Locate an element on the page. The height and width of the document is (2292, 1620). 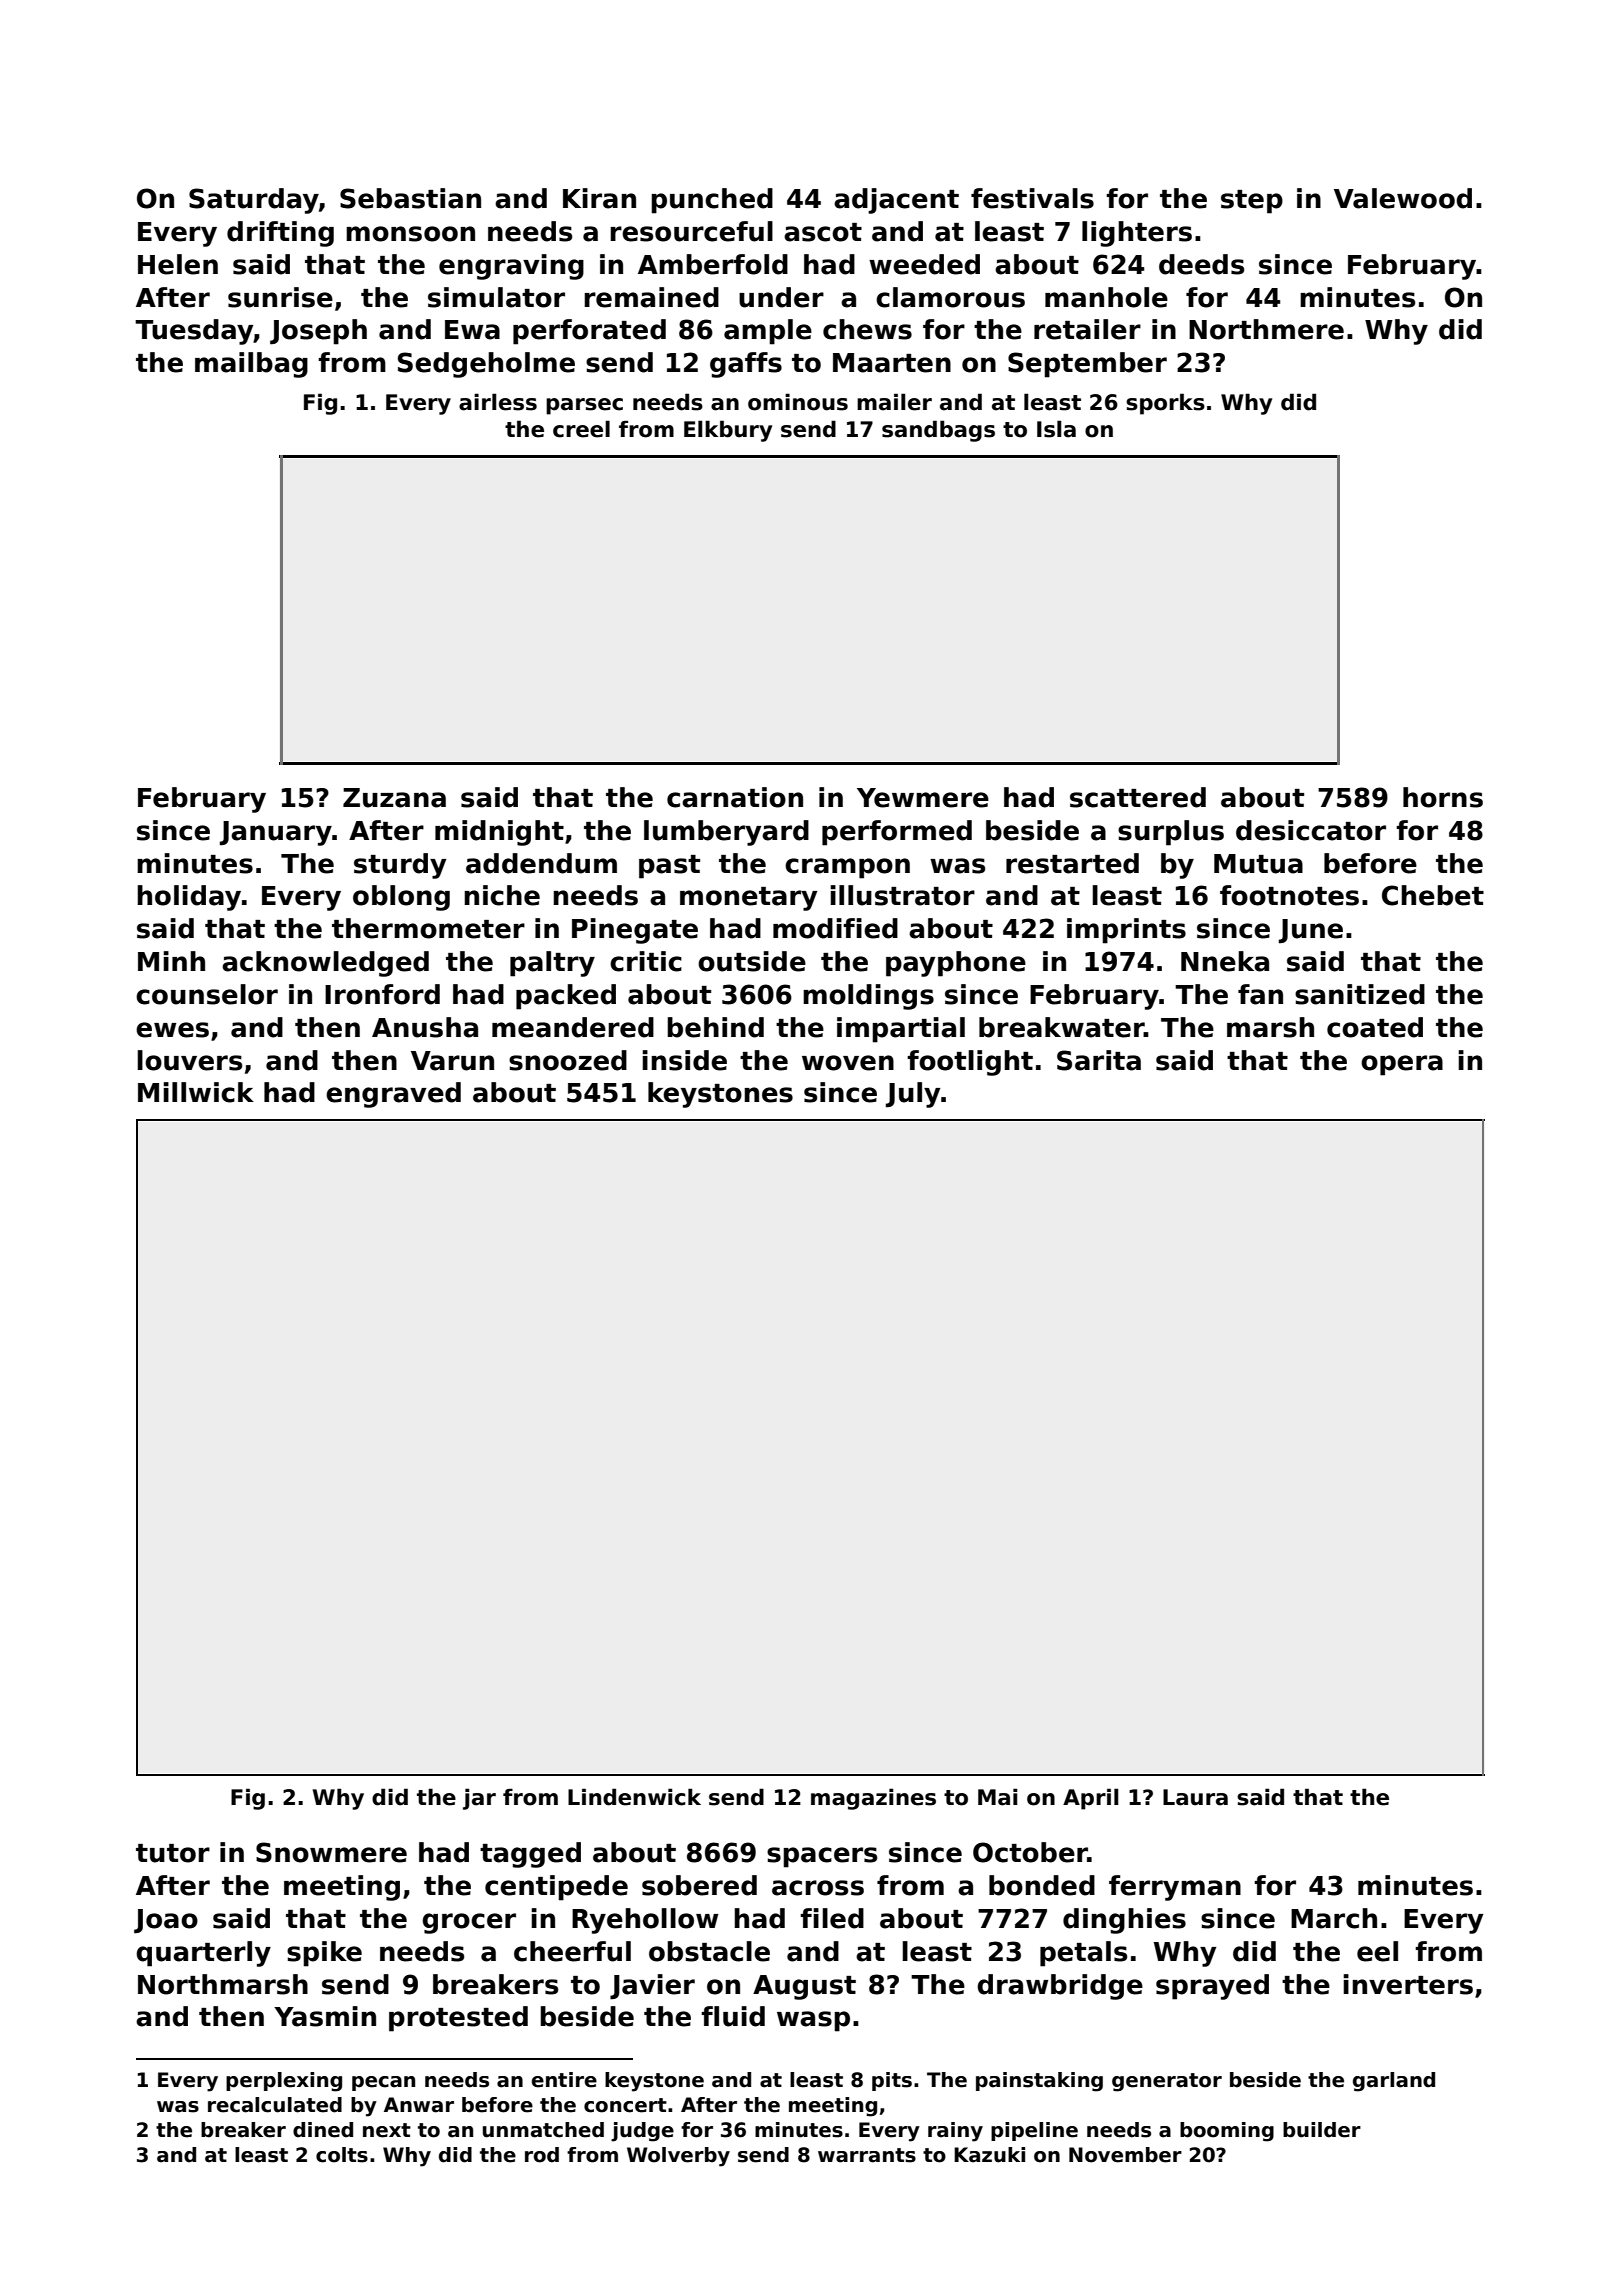
November is located at coordinates (1125, 2155).
